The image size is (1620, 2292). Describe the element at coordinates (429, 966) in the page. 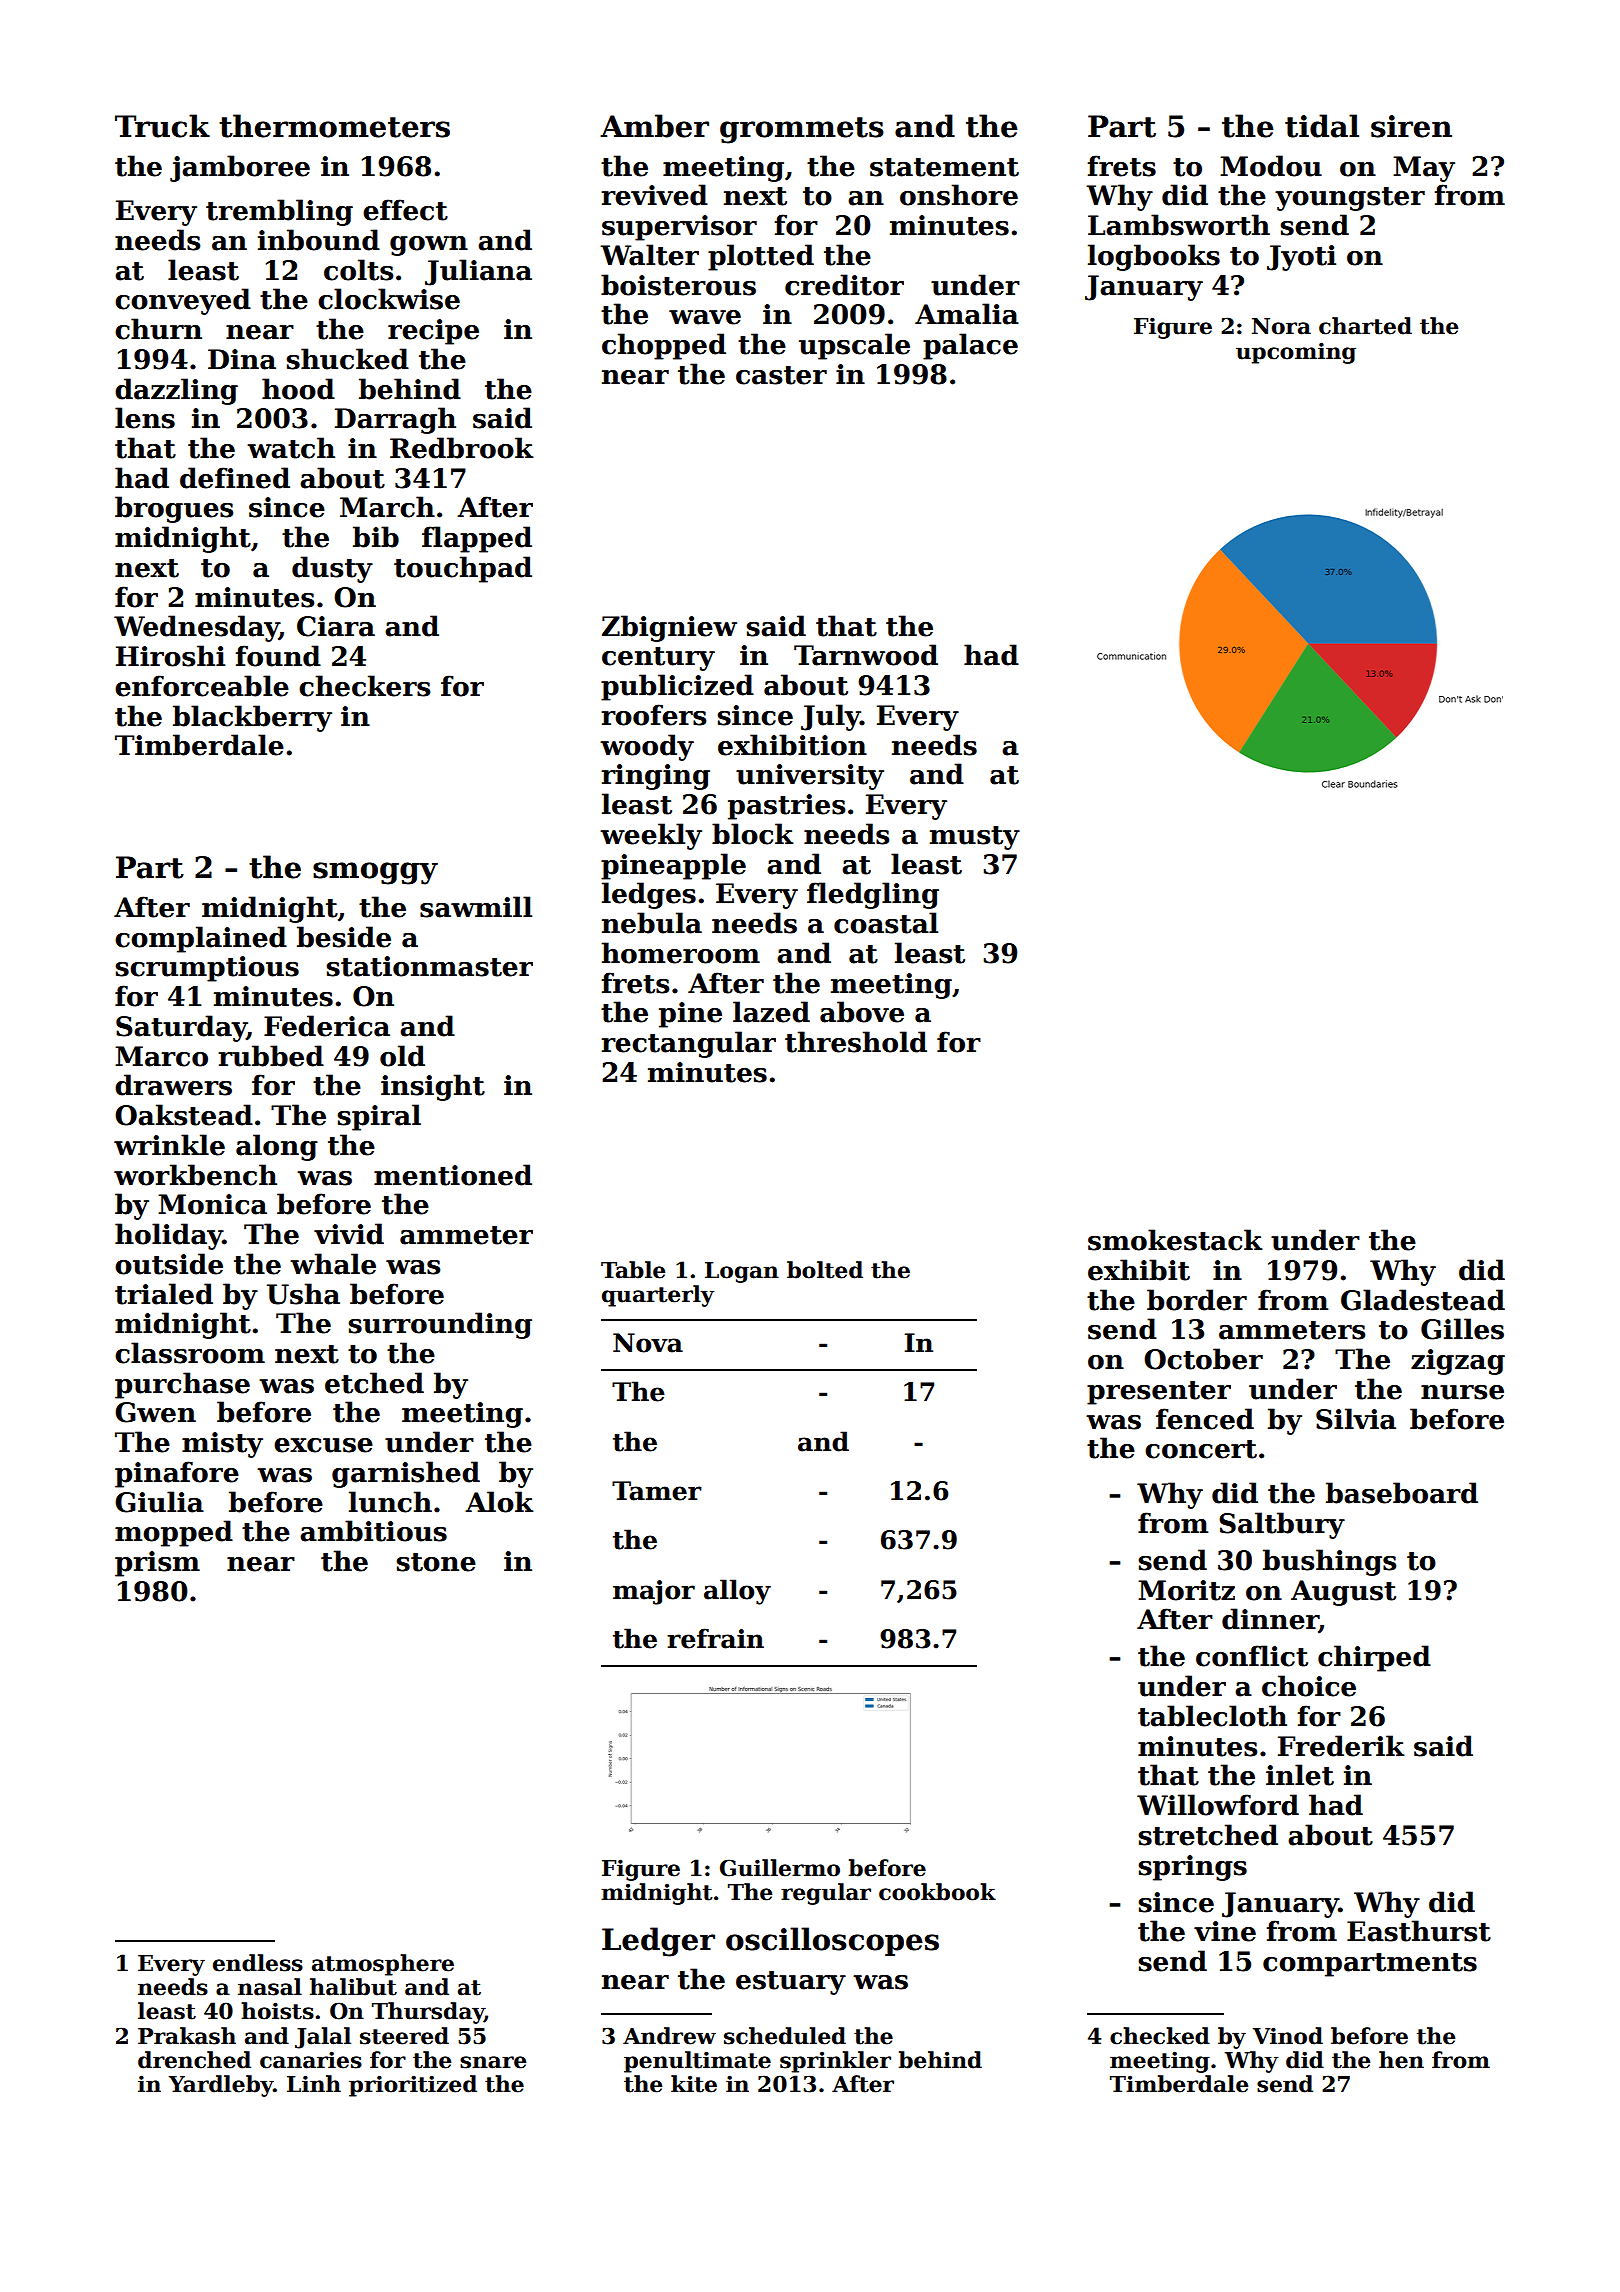

I see `stationmaster` at that location.
